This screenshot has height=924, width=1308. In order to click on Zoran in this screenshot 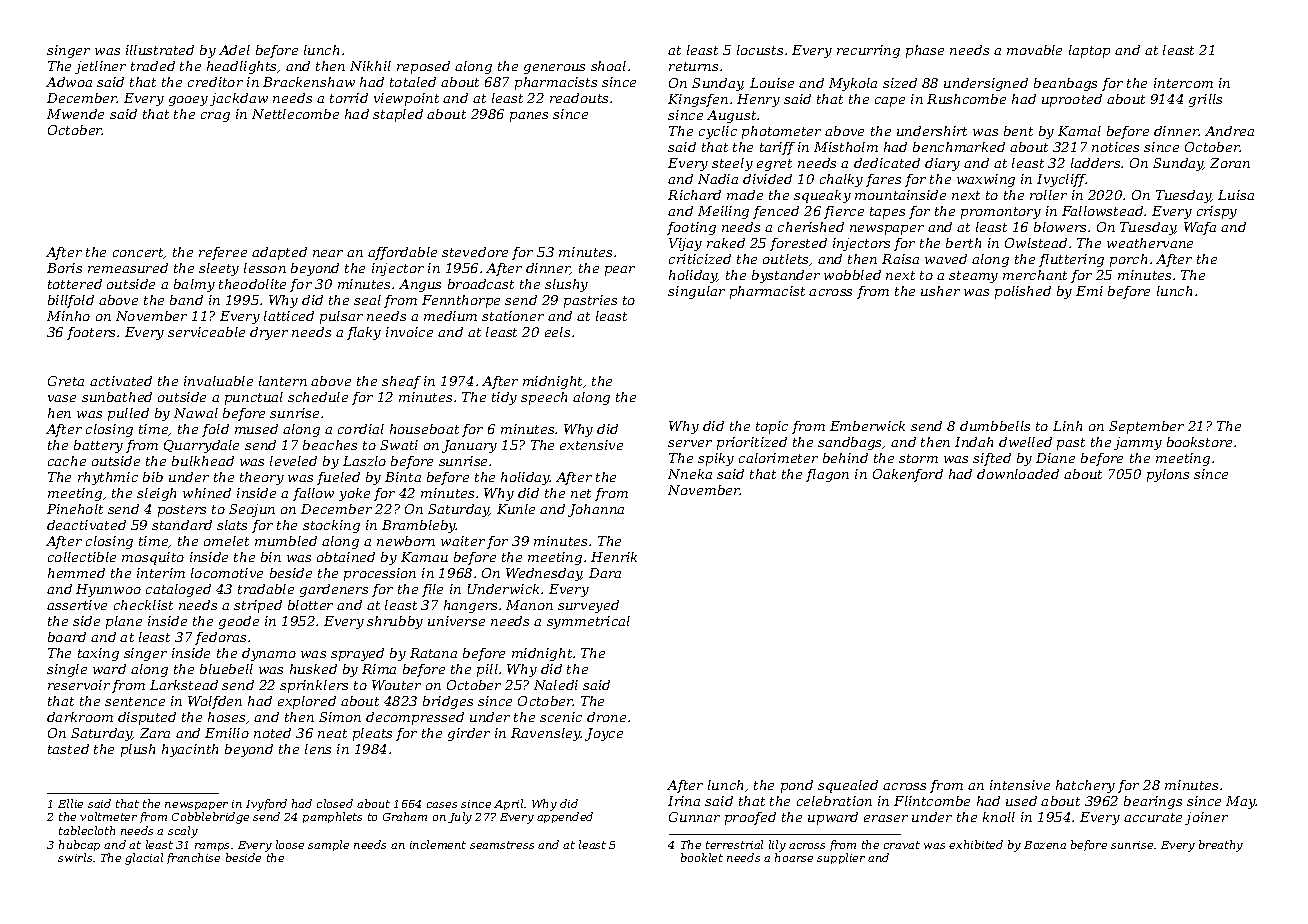, I will do `click(1230, 163)`.
